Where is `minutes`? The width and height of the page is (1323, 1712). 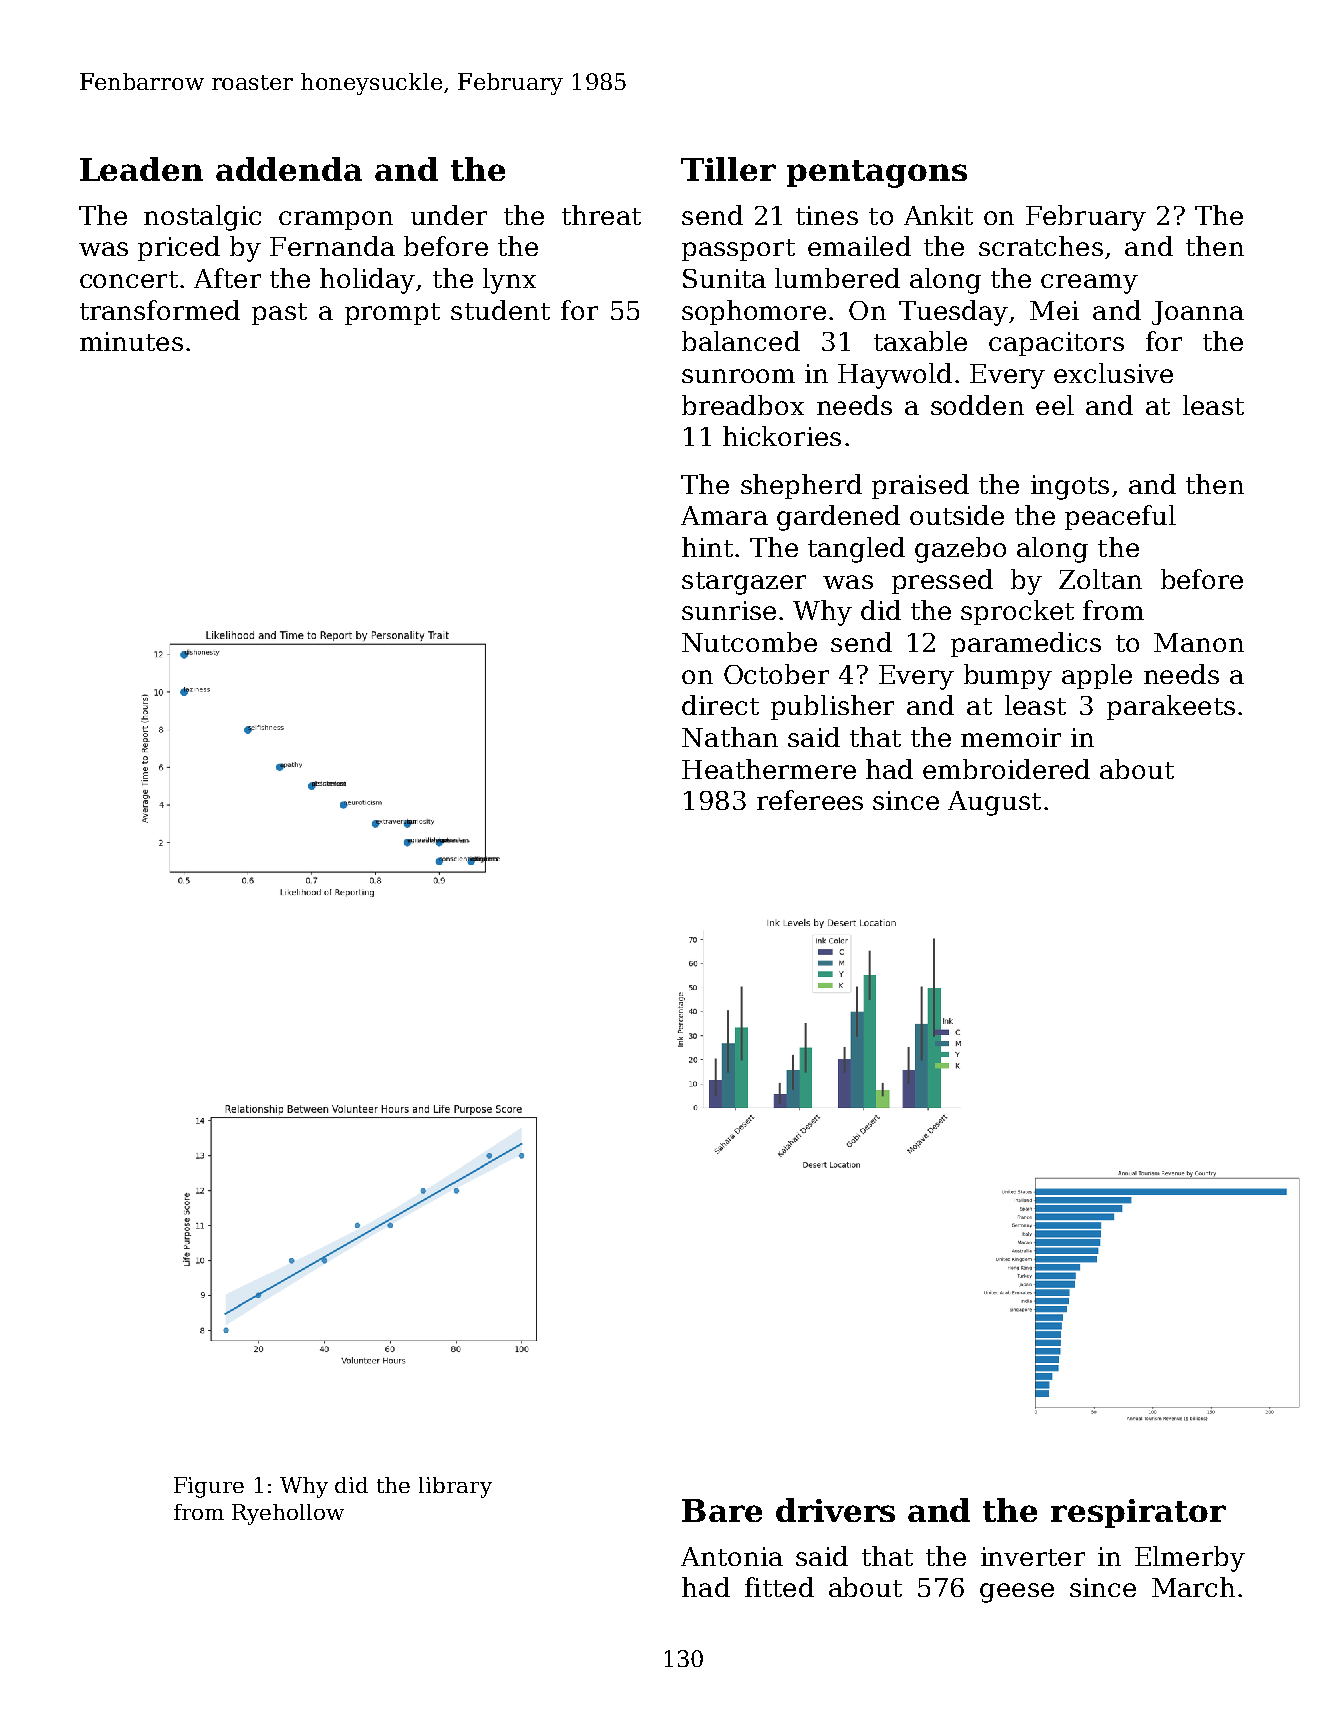
minutes is located at coordinates (131, 341).
